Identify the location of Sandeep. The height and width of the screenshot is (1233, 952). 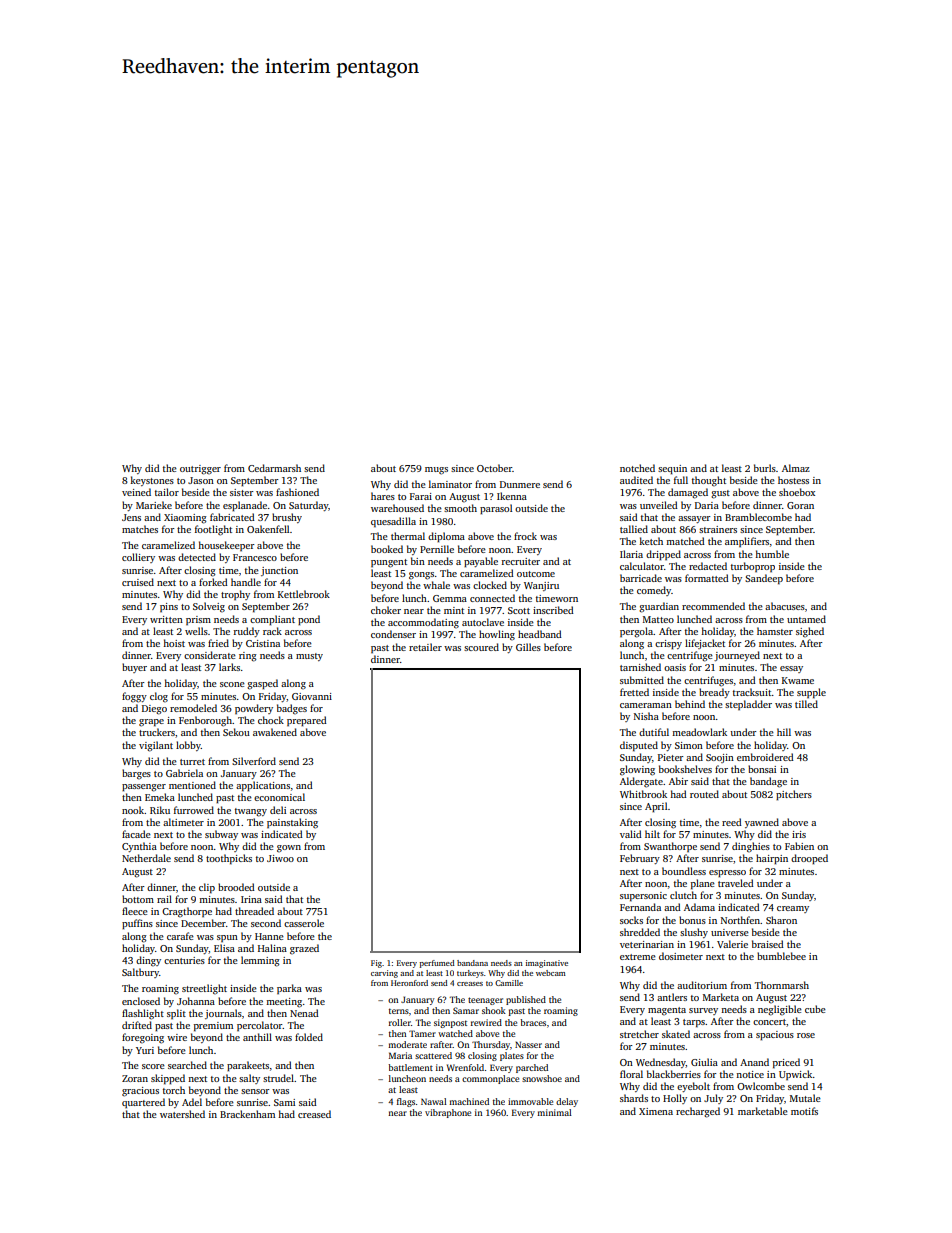
(764, 579).
